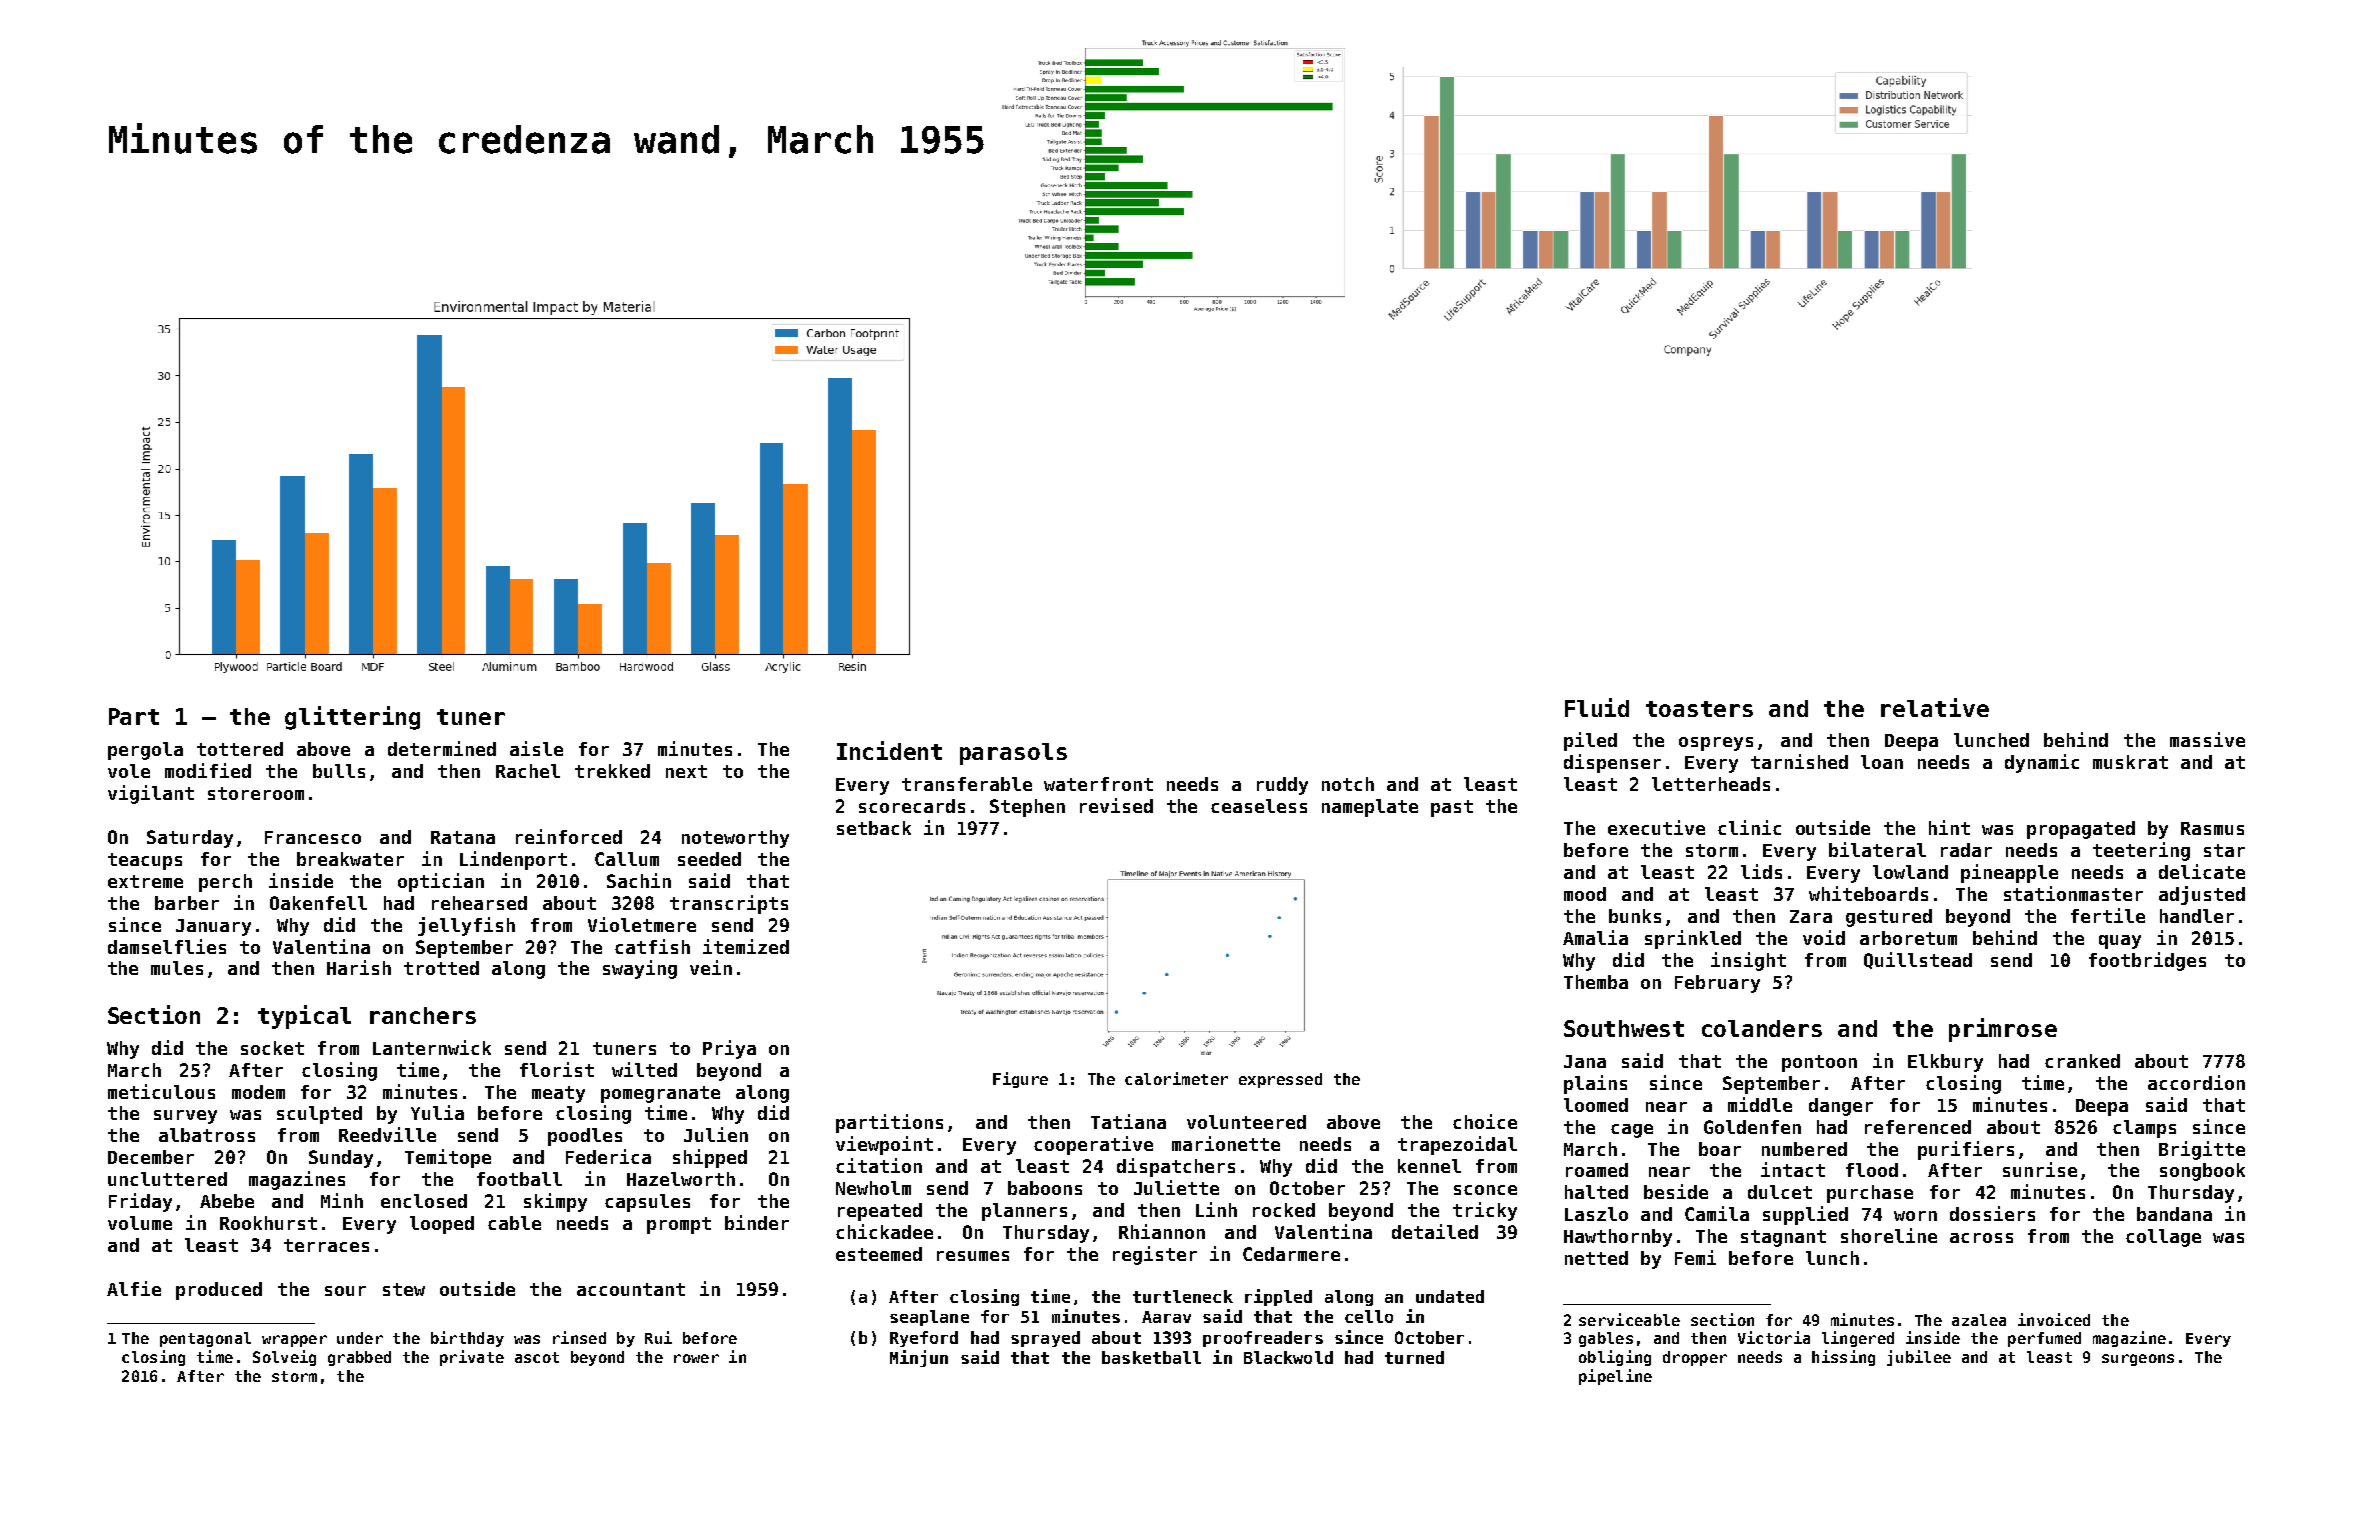 This page has height=1523, width=2353. What do you see at coordinates (2202, 871) in the page?
I see `delicate` at bounding box center [2202, 871].
